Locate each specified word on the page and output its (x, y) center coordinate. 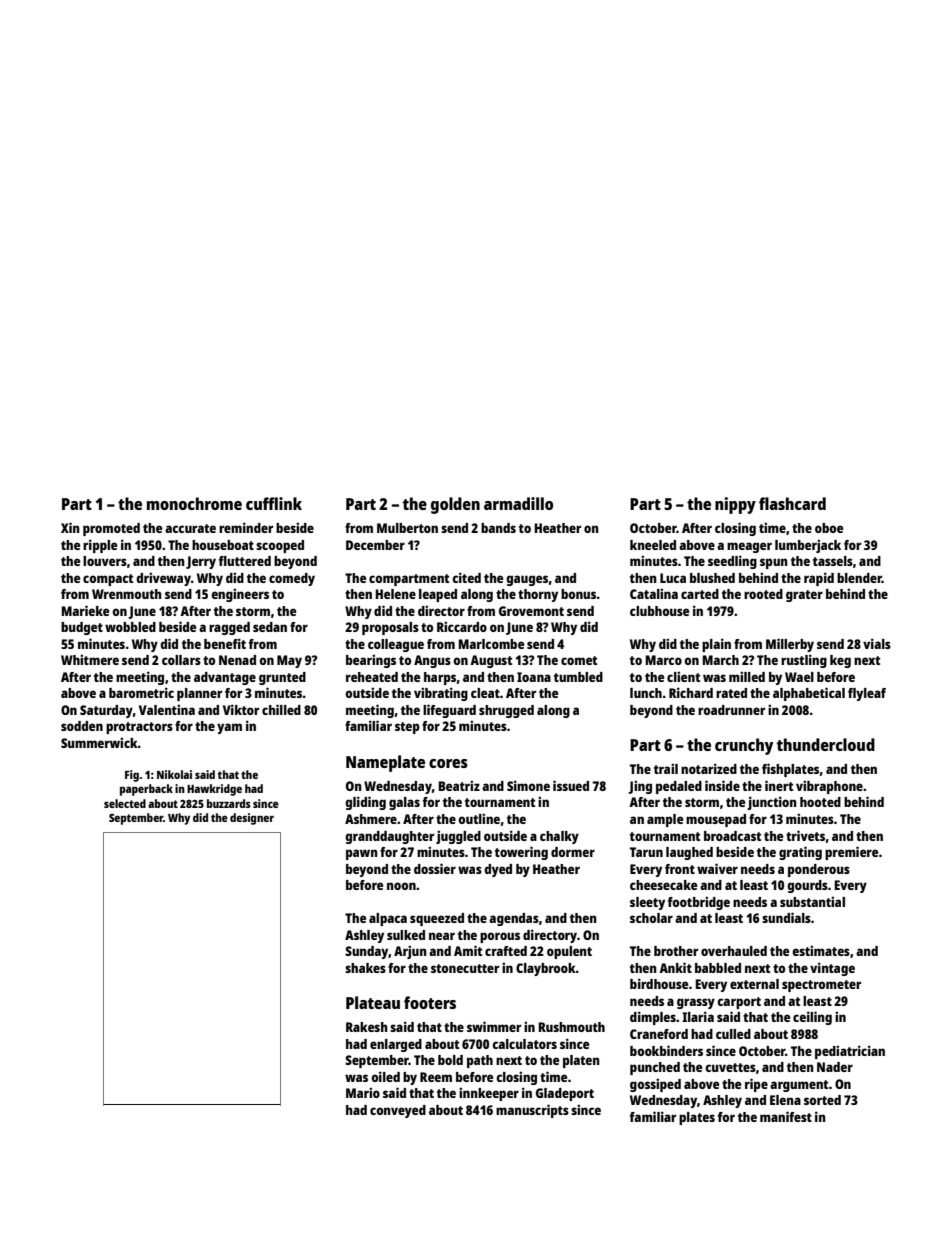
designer (252, 819)
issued (571, 785)
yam (229, 728)
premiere (851, 853)
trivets (805, 835)
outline (479, 818)
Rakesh (367, 1027)
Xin (70, 527)
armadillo (518, 503)
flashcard (792, 503)
